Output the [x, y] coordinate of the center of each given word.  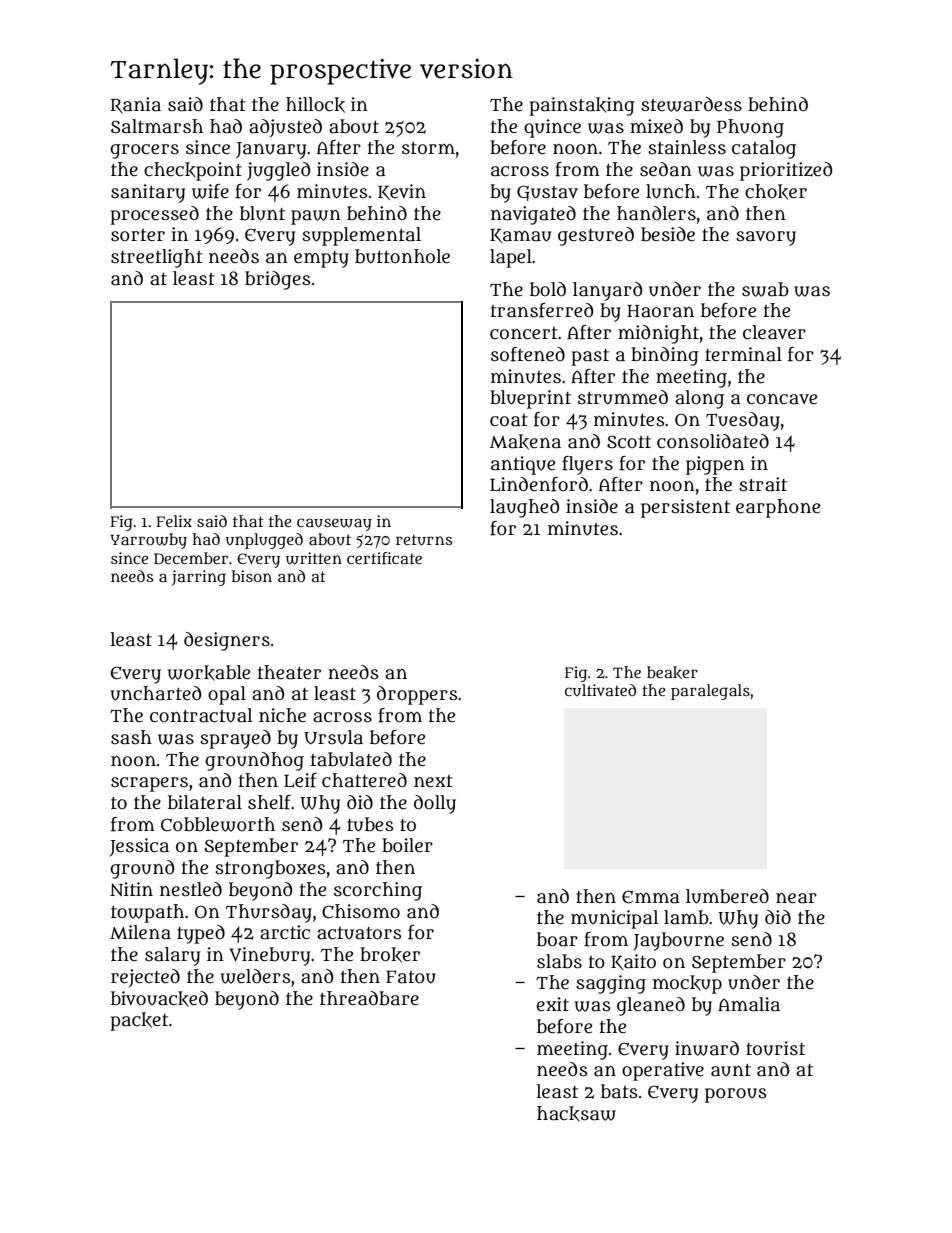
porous [736, 1095]
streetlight [157, 258]
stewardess [691, 104]
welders [256, 976]
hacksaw [576, 1114]
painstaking [582, 106]
